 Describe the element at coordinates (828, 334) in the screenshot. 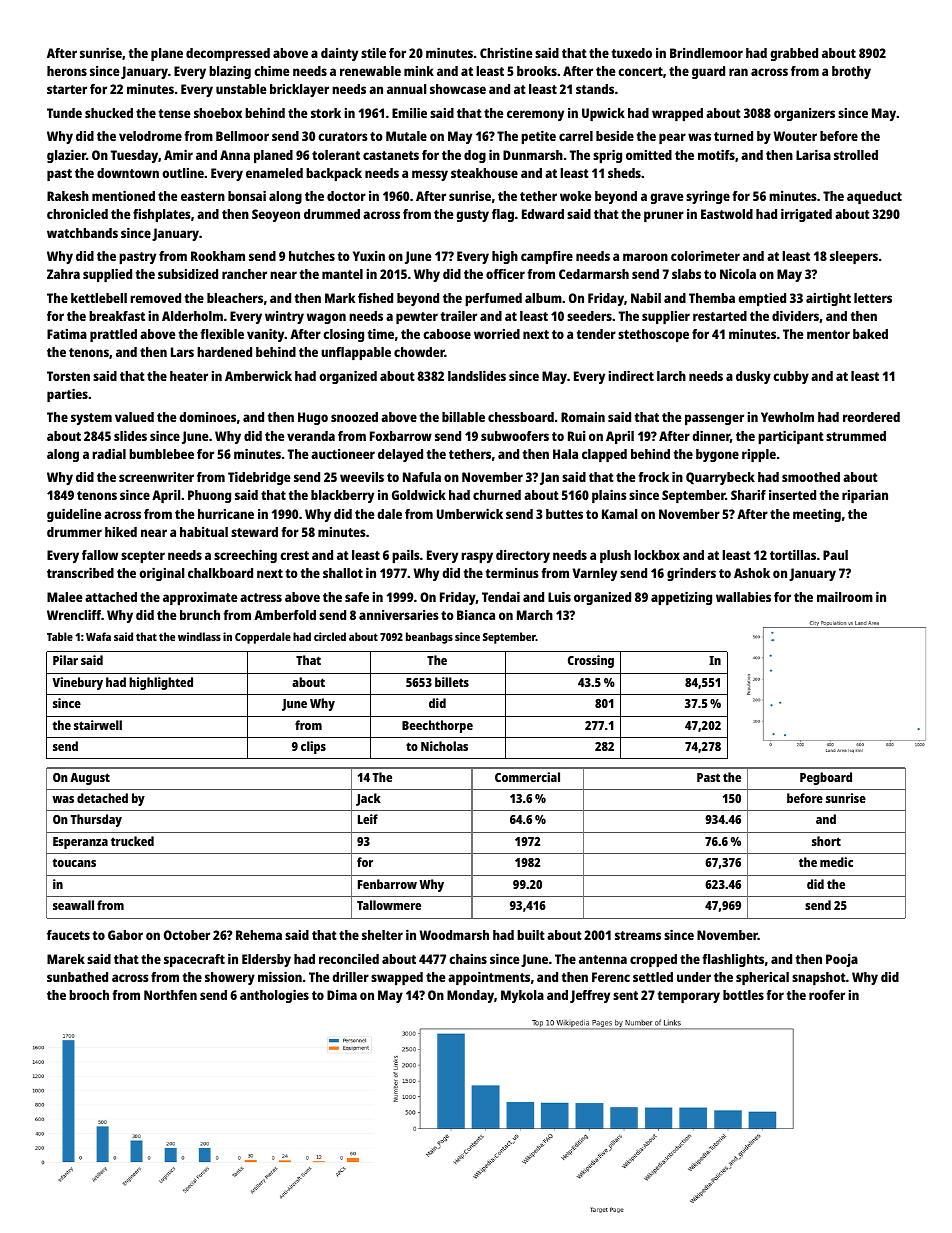

I see `mentor` at that location.
